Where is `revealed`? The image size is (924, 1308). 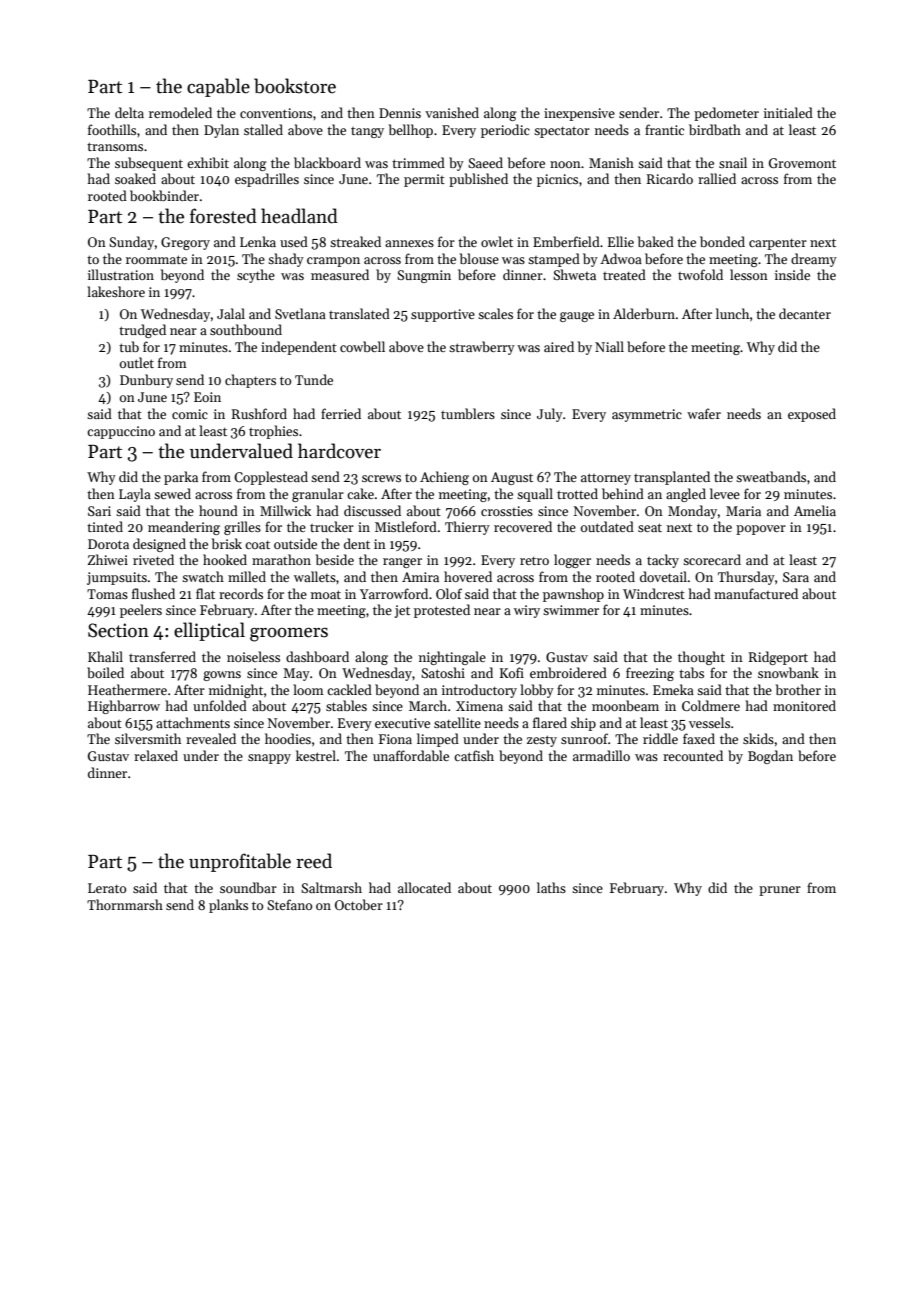 revealed is located at coordinates (211, 738).
